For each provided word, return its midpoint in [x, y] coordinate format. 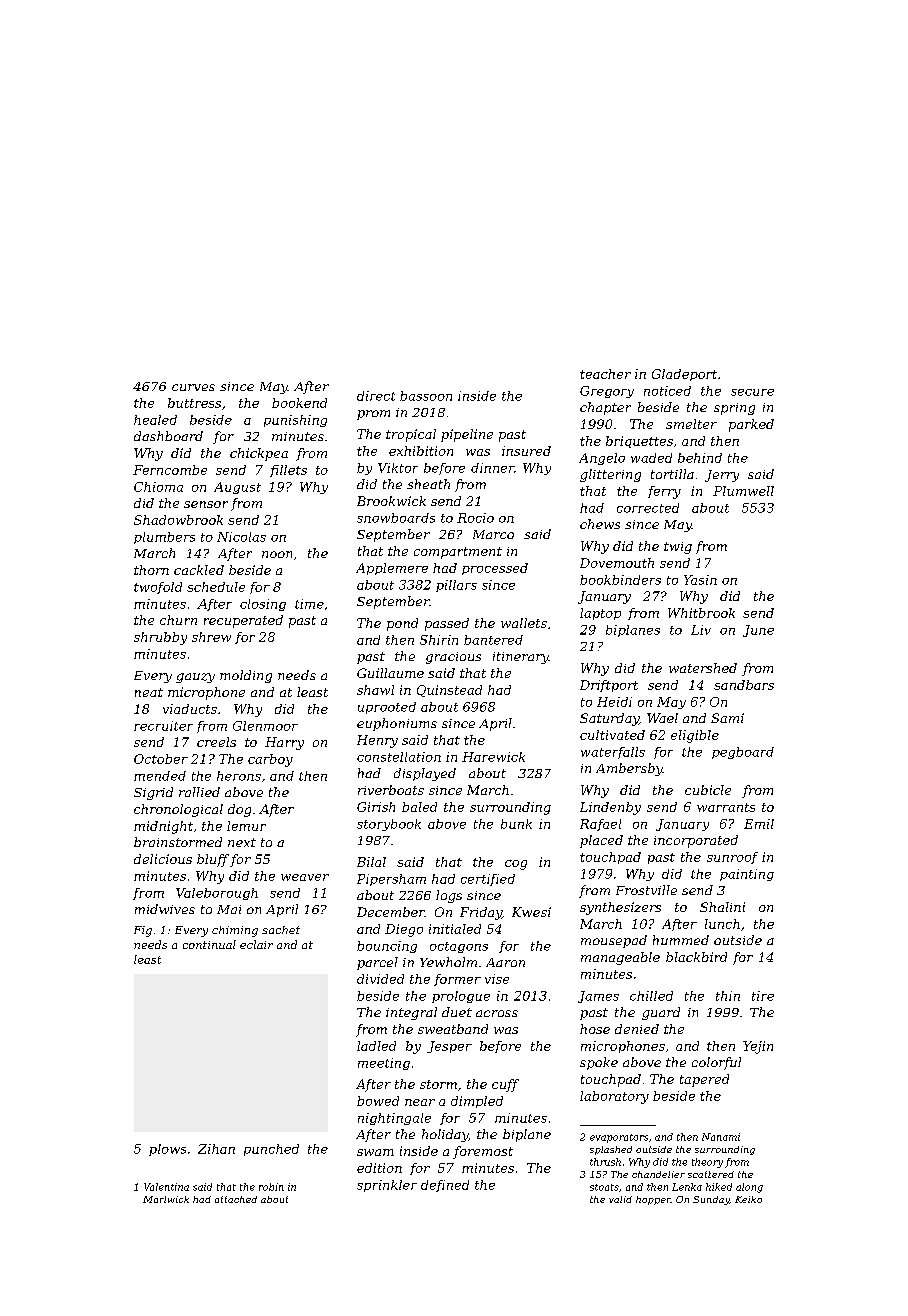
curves [193, 387]
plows [167, 1150]
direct [376, 396]
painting [747, 875]
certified [488, 880]
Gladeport [684, 375]
